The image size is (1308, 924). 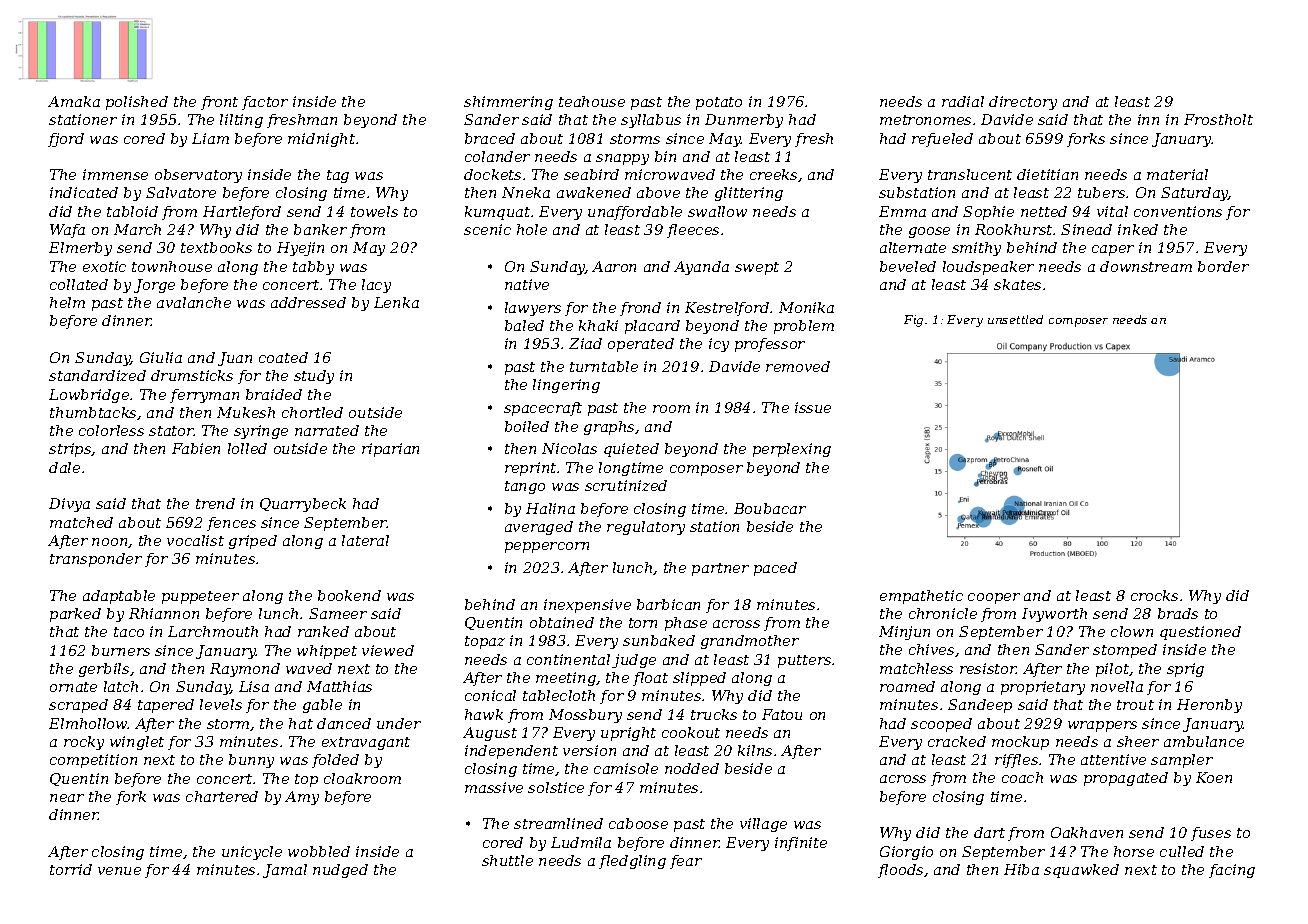 What do you see at coordinates (632, 862) in the screenshot?
I see `fledgling` at bounding box center [632, 862].
